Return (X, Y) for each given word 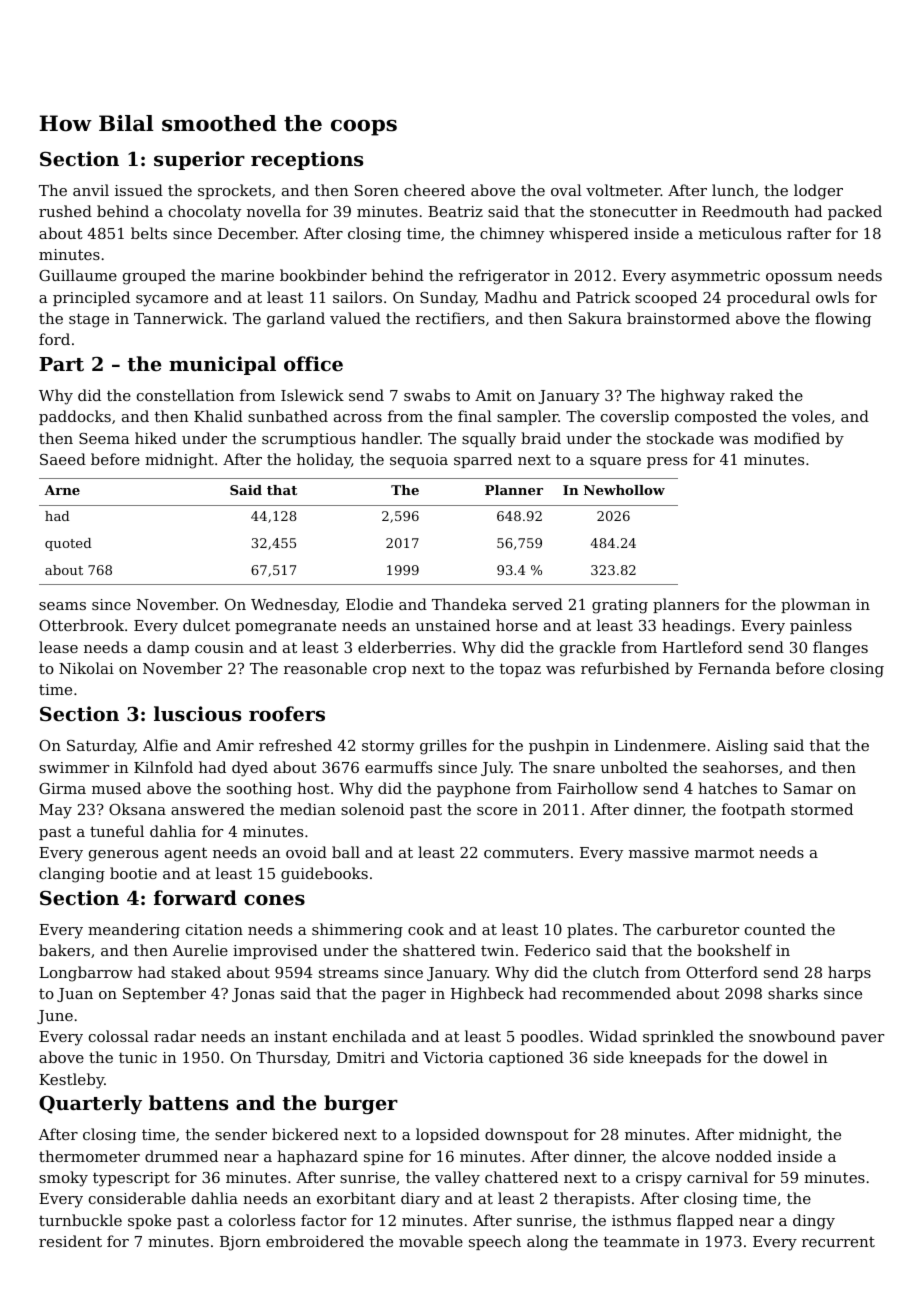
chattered (521, 1177)
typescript (131, 1179)
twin (497, 950)
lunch (733, 190)
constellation (185, 395)
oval (566, 190)
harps (849, 973)
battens (188, 1103)
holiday (324, 461)
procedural (768, 298)
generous (123, 856)
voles (811, 416)
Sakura (595, 318)
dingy (814, 1222)
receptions (307, 160)
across (358, 418)
